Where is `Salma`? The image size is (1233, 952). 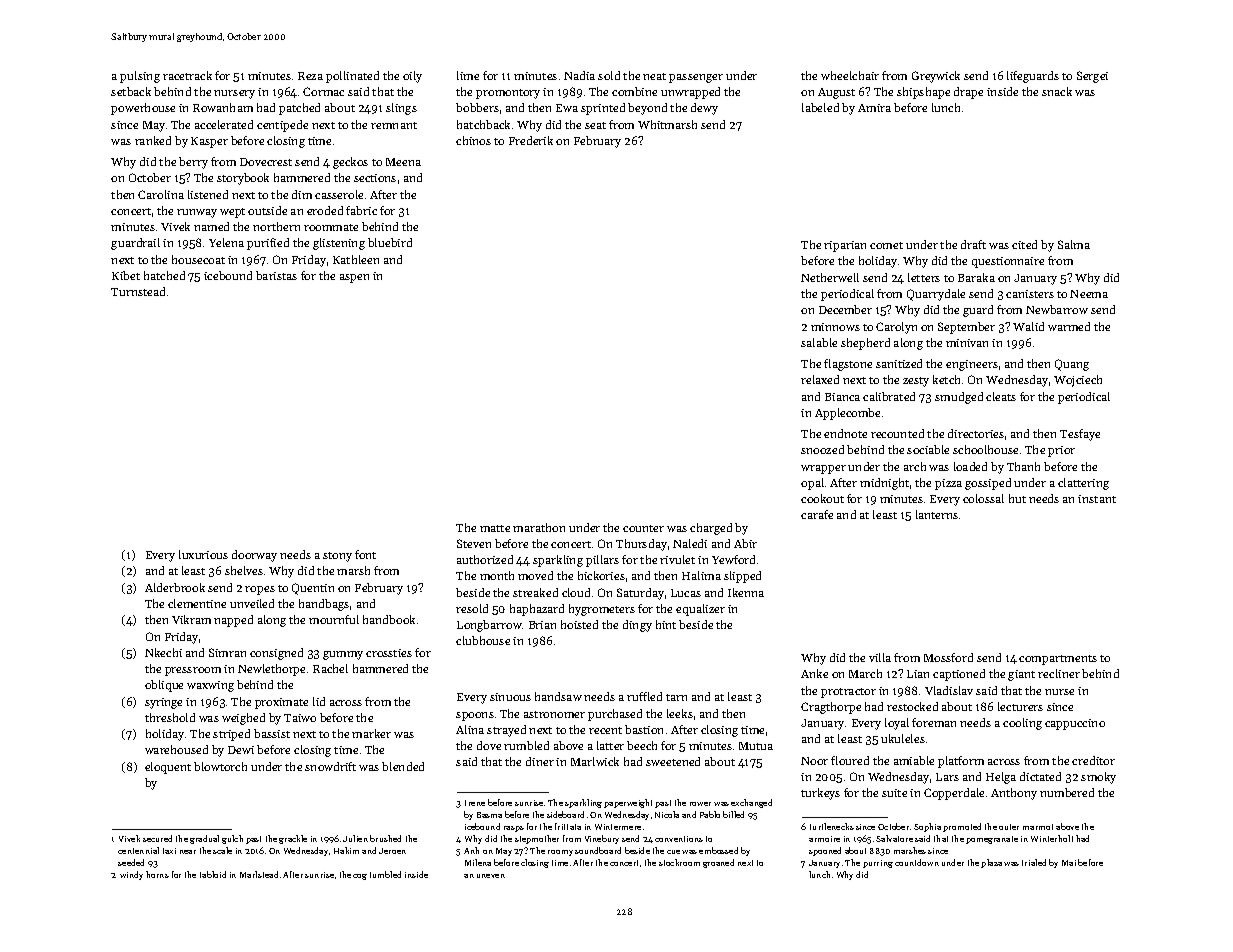
Salma is located at coordinates (1074, 244).
